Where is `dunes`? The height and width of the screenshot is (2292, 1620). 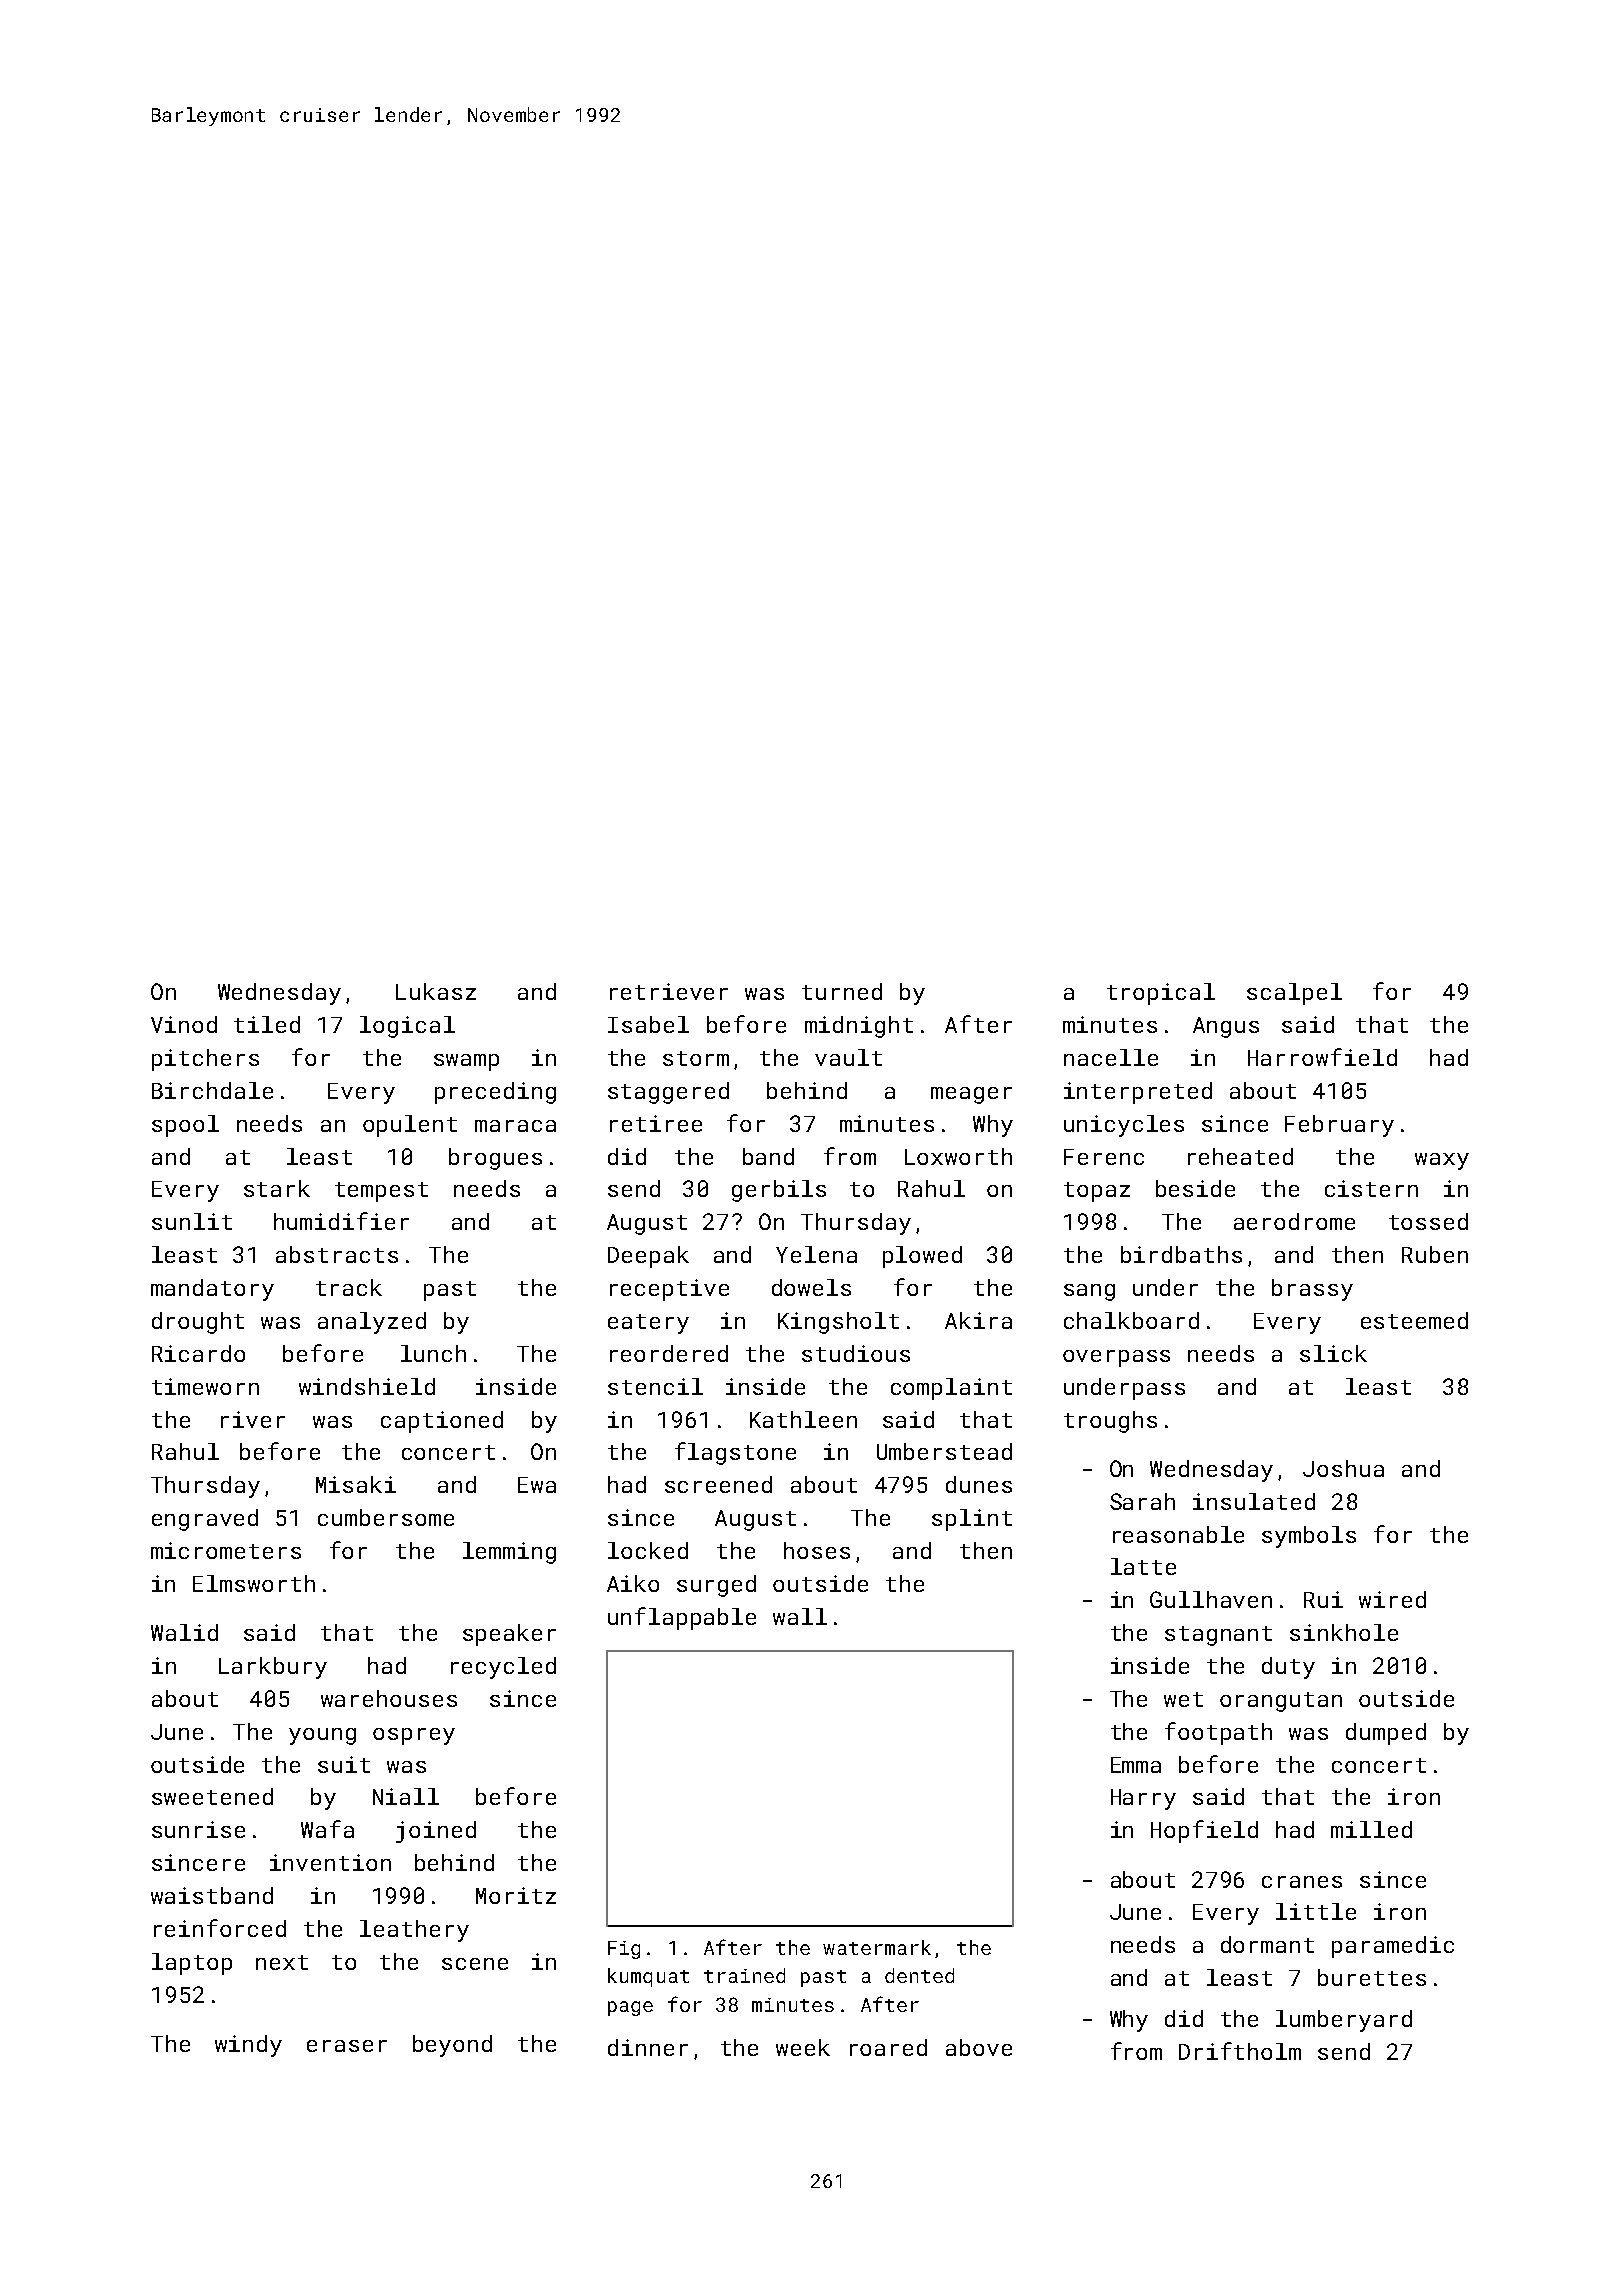
dunes is located at coordinates (979, 1484).
